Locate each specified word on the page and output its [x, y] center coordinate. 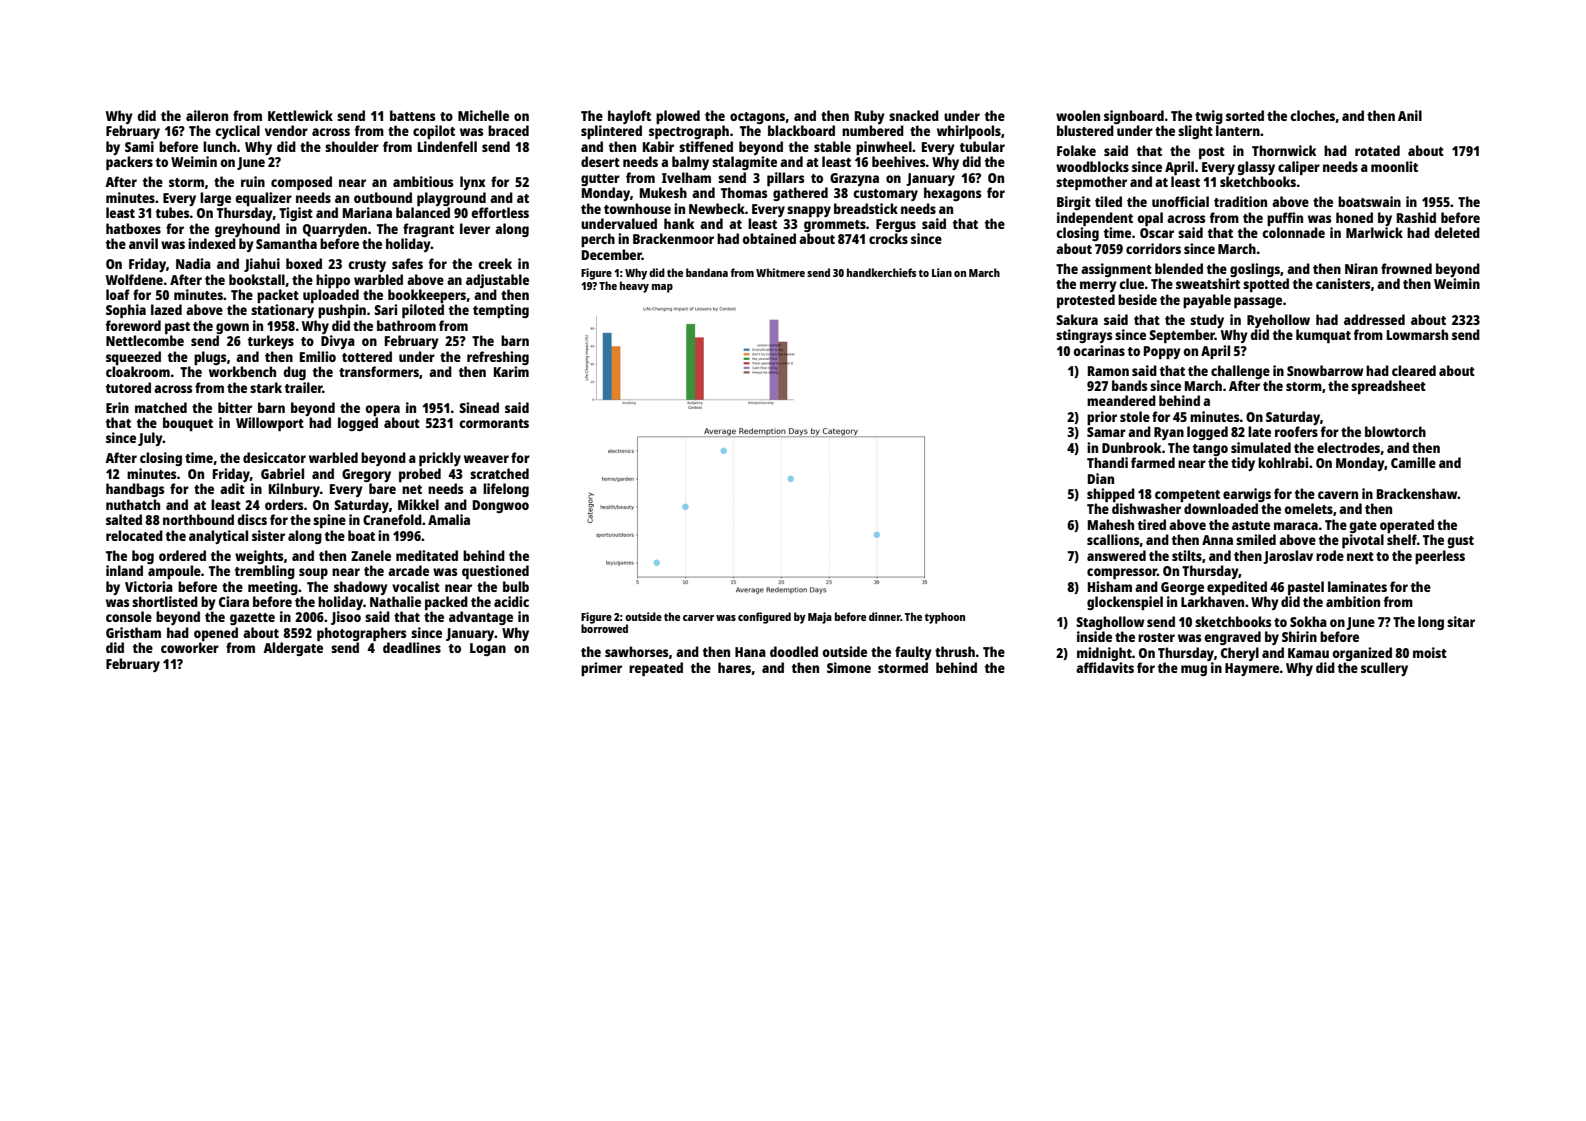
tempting [501, 311]
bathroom [406, 325]
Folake [1076, 150]
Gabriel [282, 473]
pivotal [1363, 541]
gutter [600, 180]
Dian [1101, 478]
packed [446, 603]
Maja [820, 618]
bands [1130, 385]
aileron [207, 115]
